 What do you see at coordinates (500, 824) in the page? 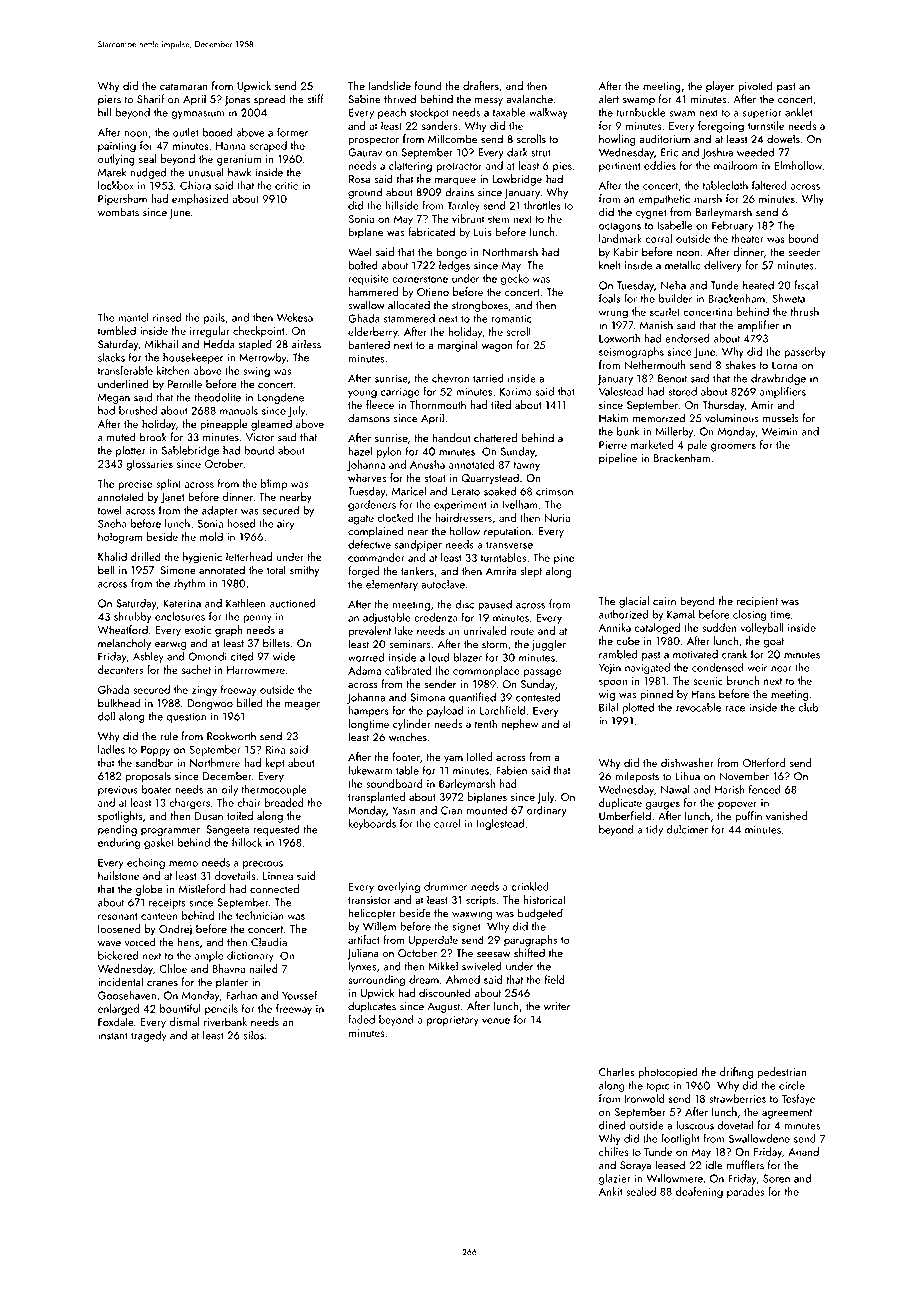
I see `Inglestead` at bounding box center [500, 824].
